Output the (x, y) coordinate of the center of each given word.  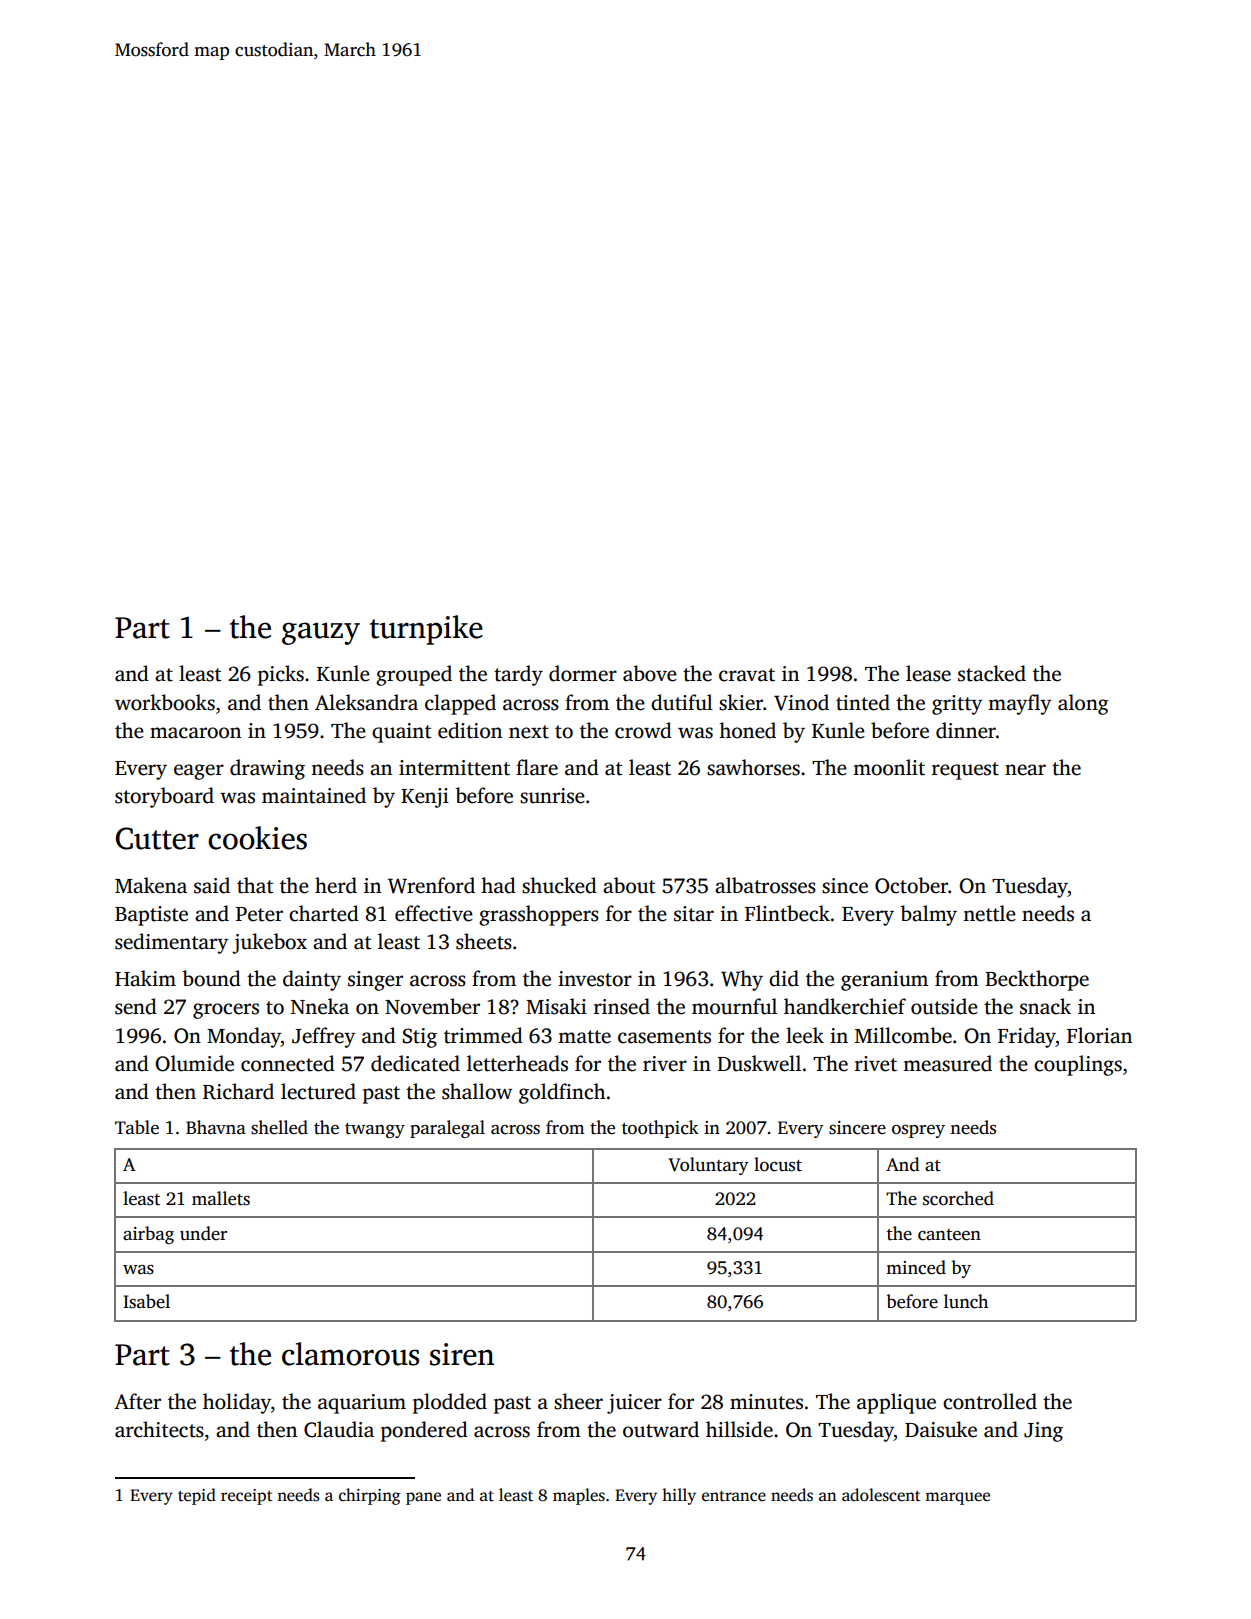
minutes (766, 1402)
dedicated (415, 1063)
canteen (949, 1235)
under (203, 1233)
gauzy (321, 633)
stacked (992, 673)
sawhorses (753, 767)
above (650, 673)
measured (947, 1063)
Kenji (425, 798)
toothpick (660, 1129)
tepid (197, 1496)
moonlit (889, 767)
